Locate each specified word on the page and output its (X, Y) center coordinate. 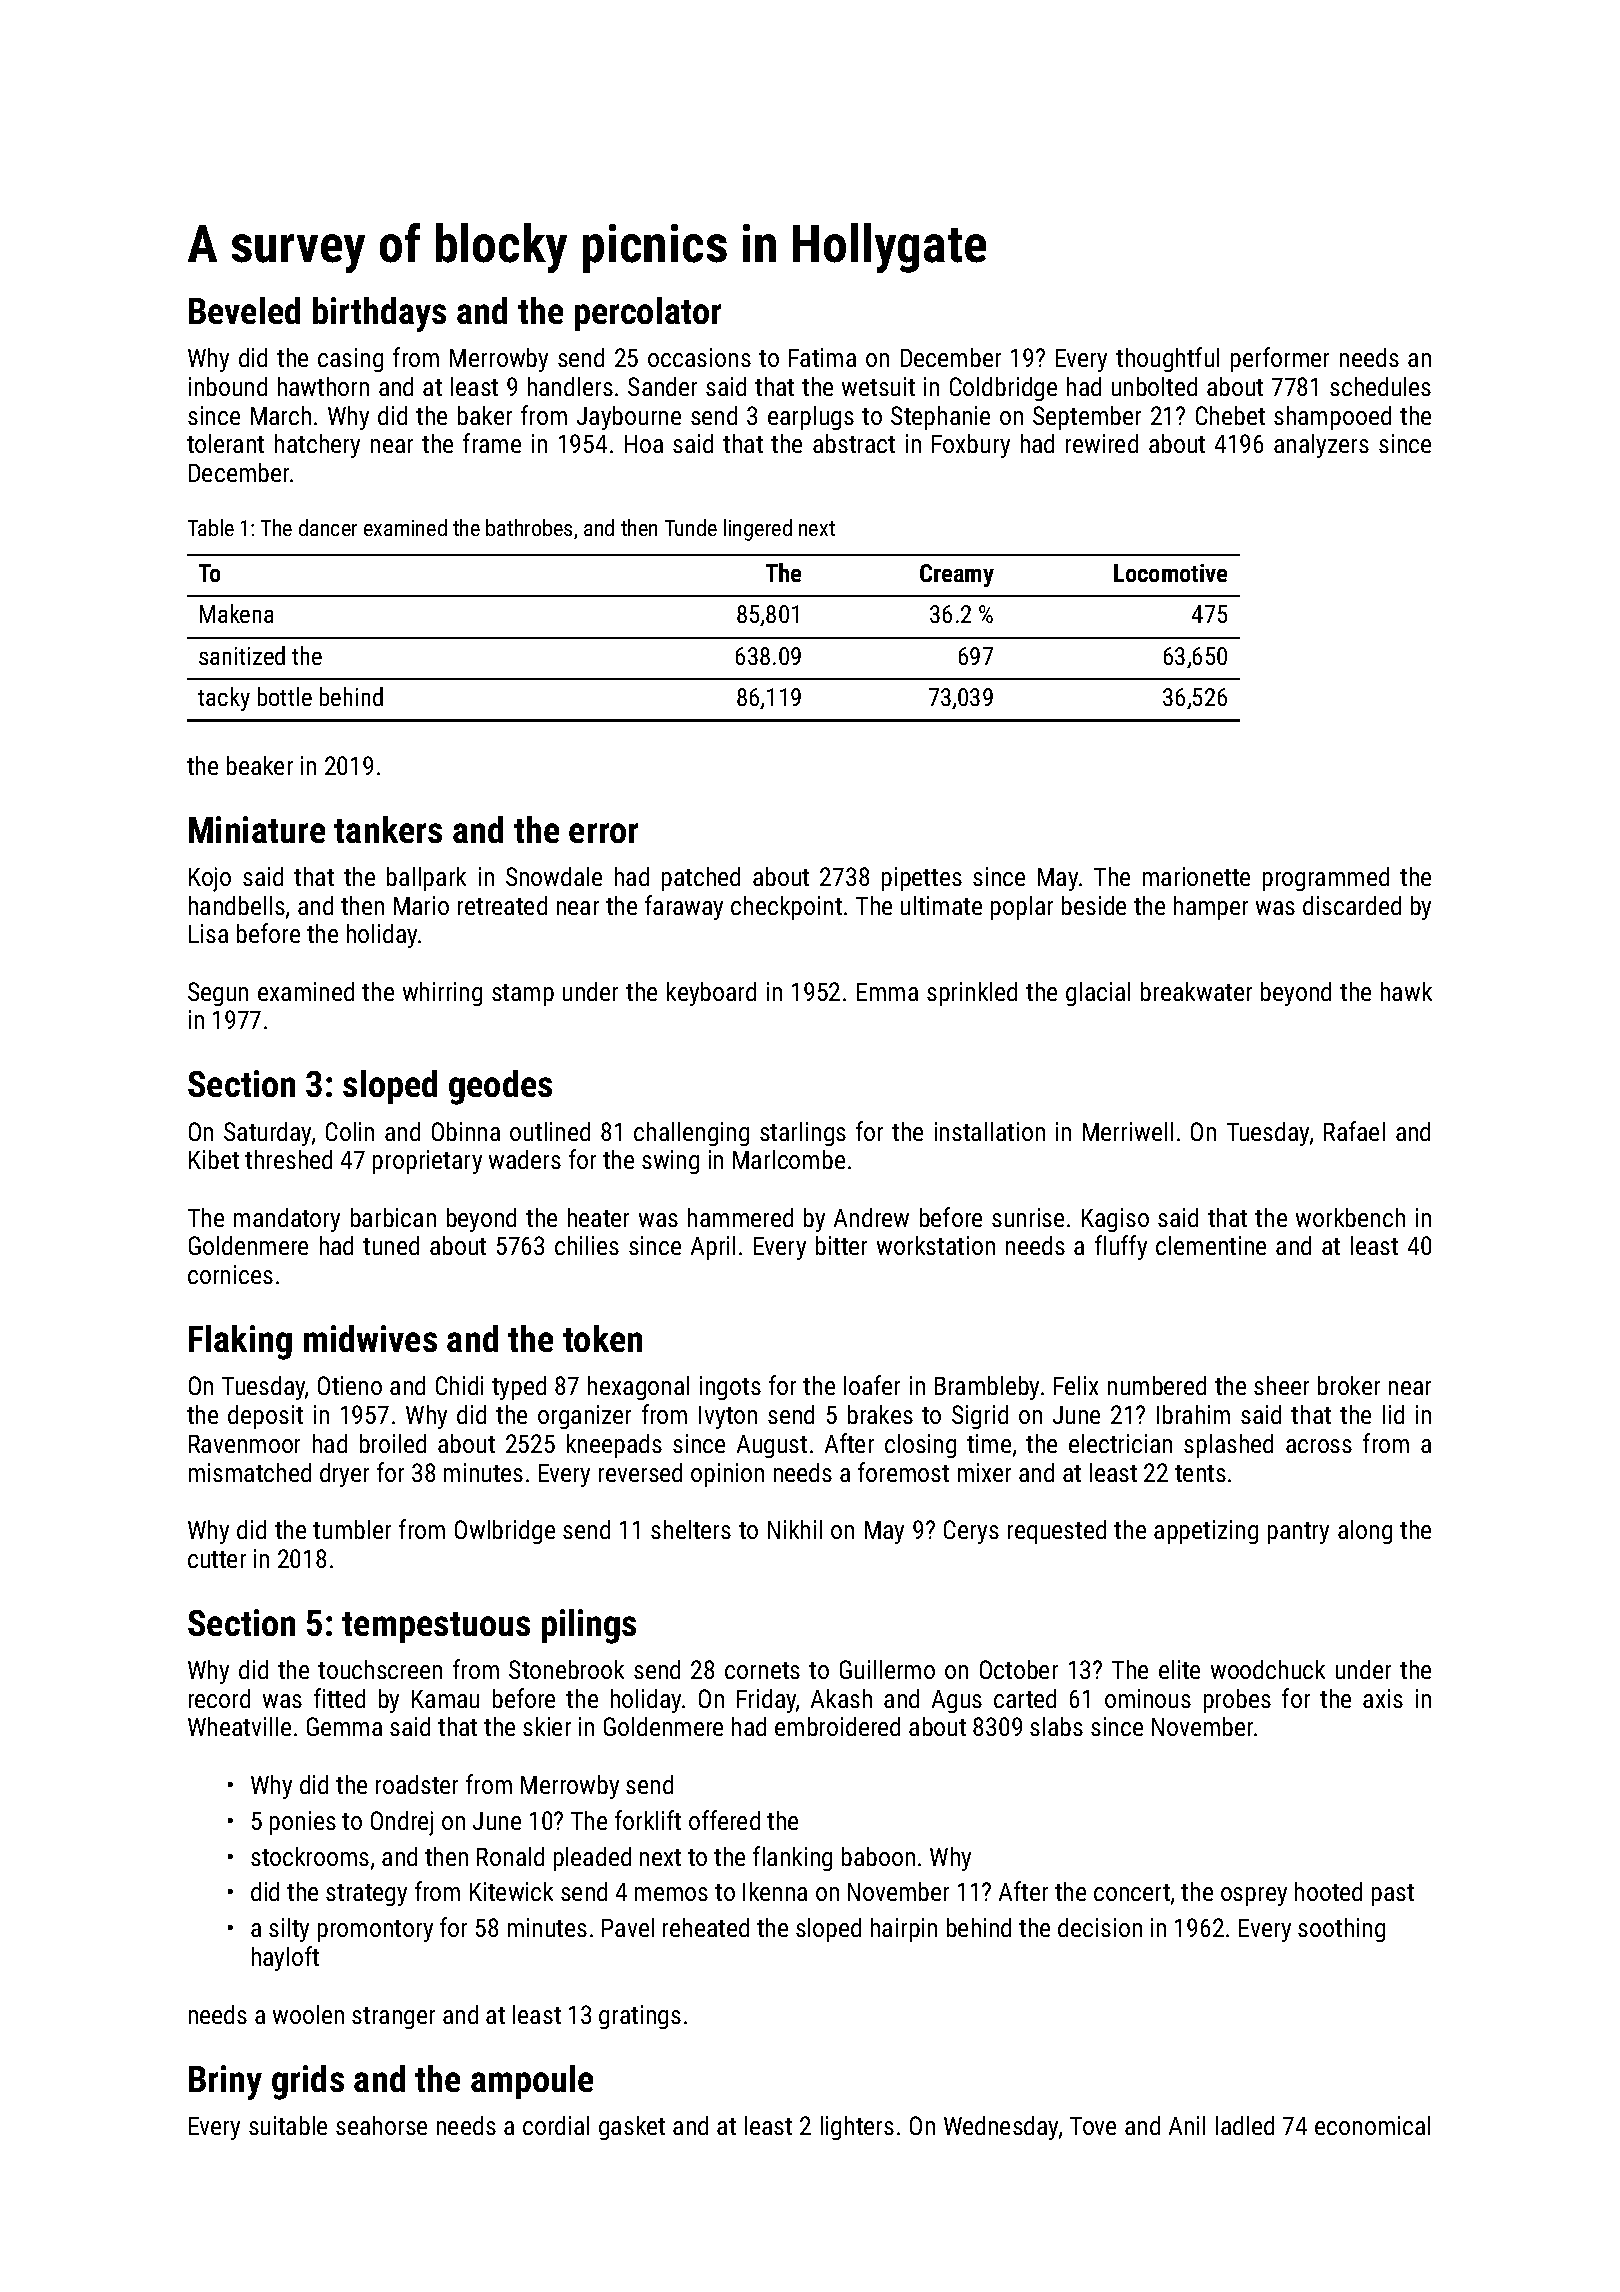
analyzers (1321, 446)
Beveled (244, 310)
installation (990, 1131)
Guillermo (887, 1669)
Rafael (1354, 1131)
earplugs (811, 418)
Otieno (350, 1385)
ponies (303, 1823)
